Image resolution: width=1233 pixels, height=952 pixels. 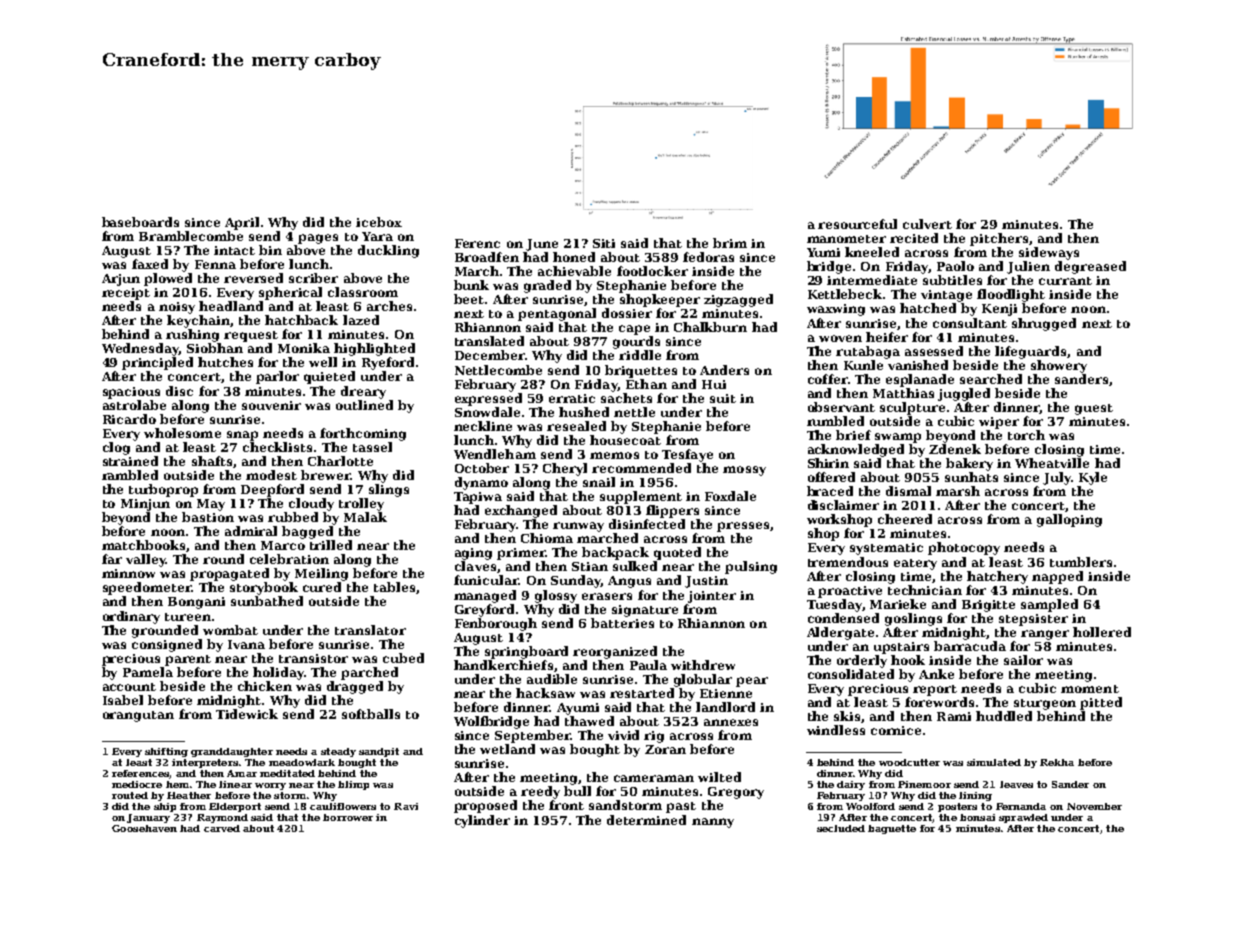 I want to click on receipt, so click(x=126, y=294).
